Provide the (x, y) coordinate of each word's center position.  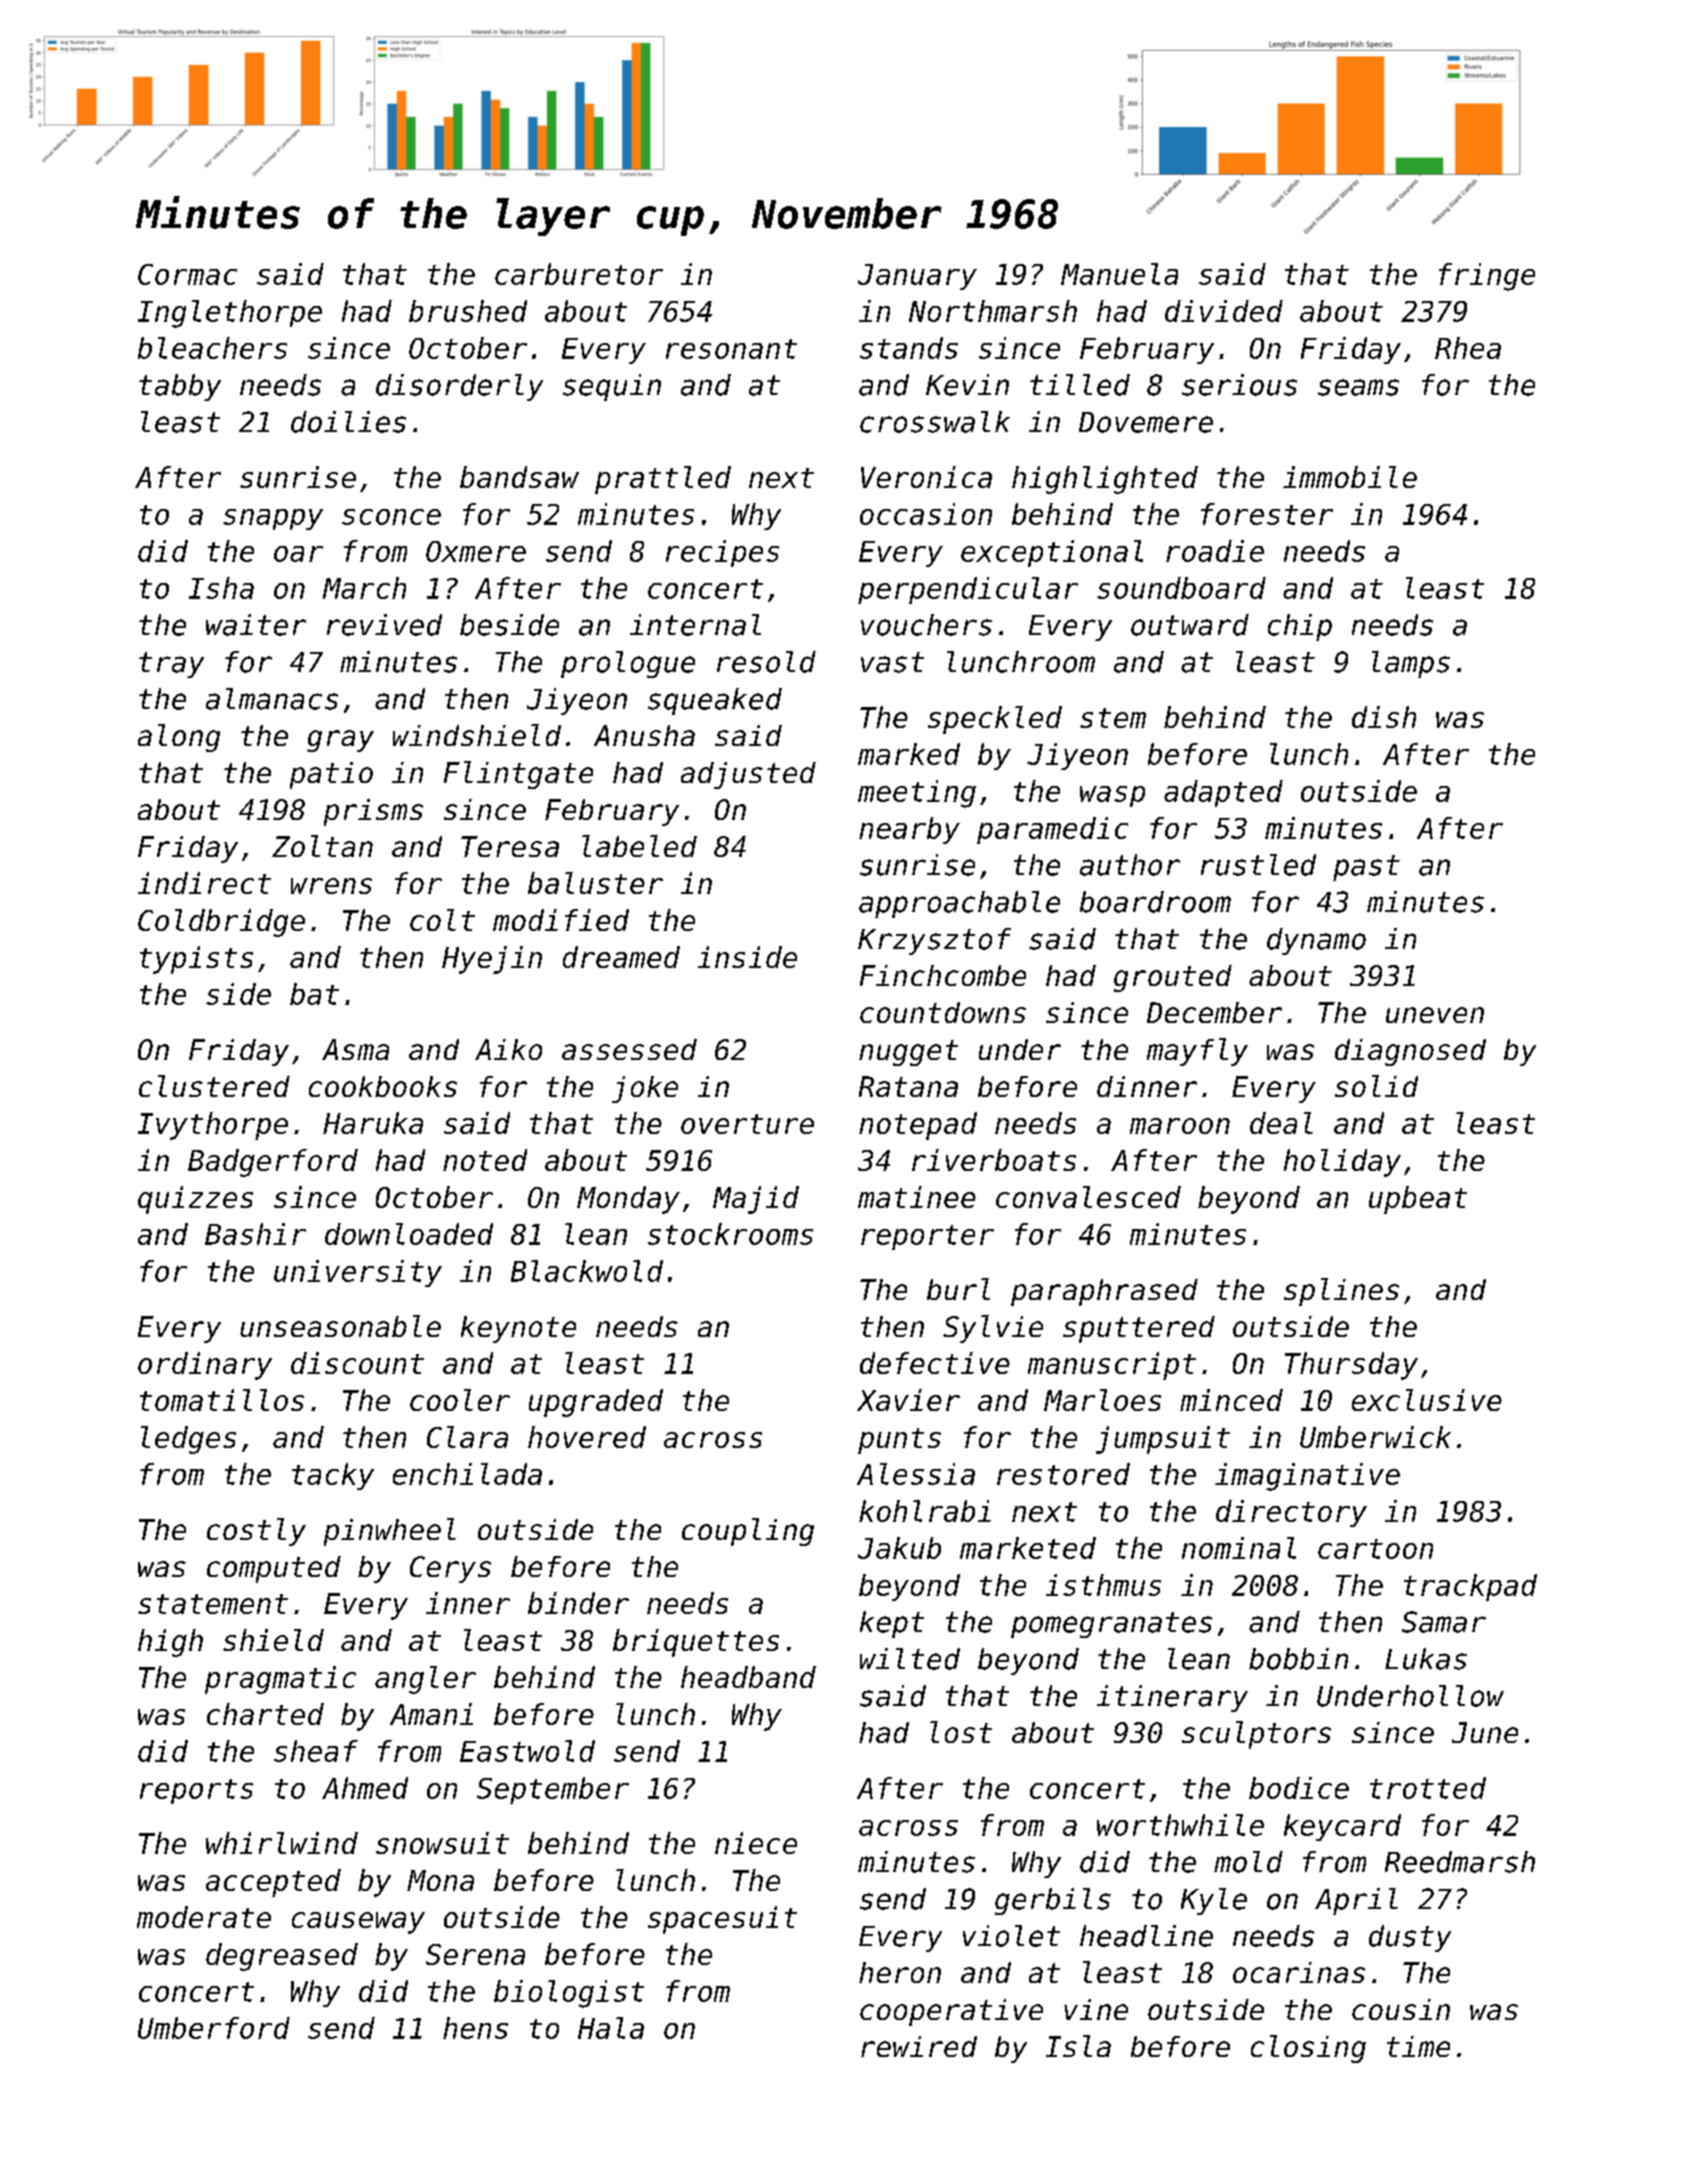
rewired (919, 2046)
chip (1300, 627)
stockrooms (730, 1234)
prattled (663, 480)
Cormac (187, 274)
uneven (1435, 1015)
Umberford (214, 2028)
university (358, 1273)
